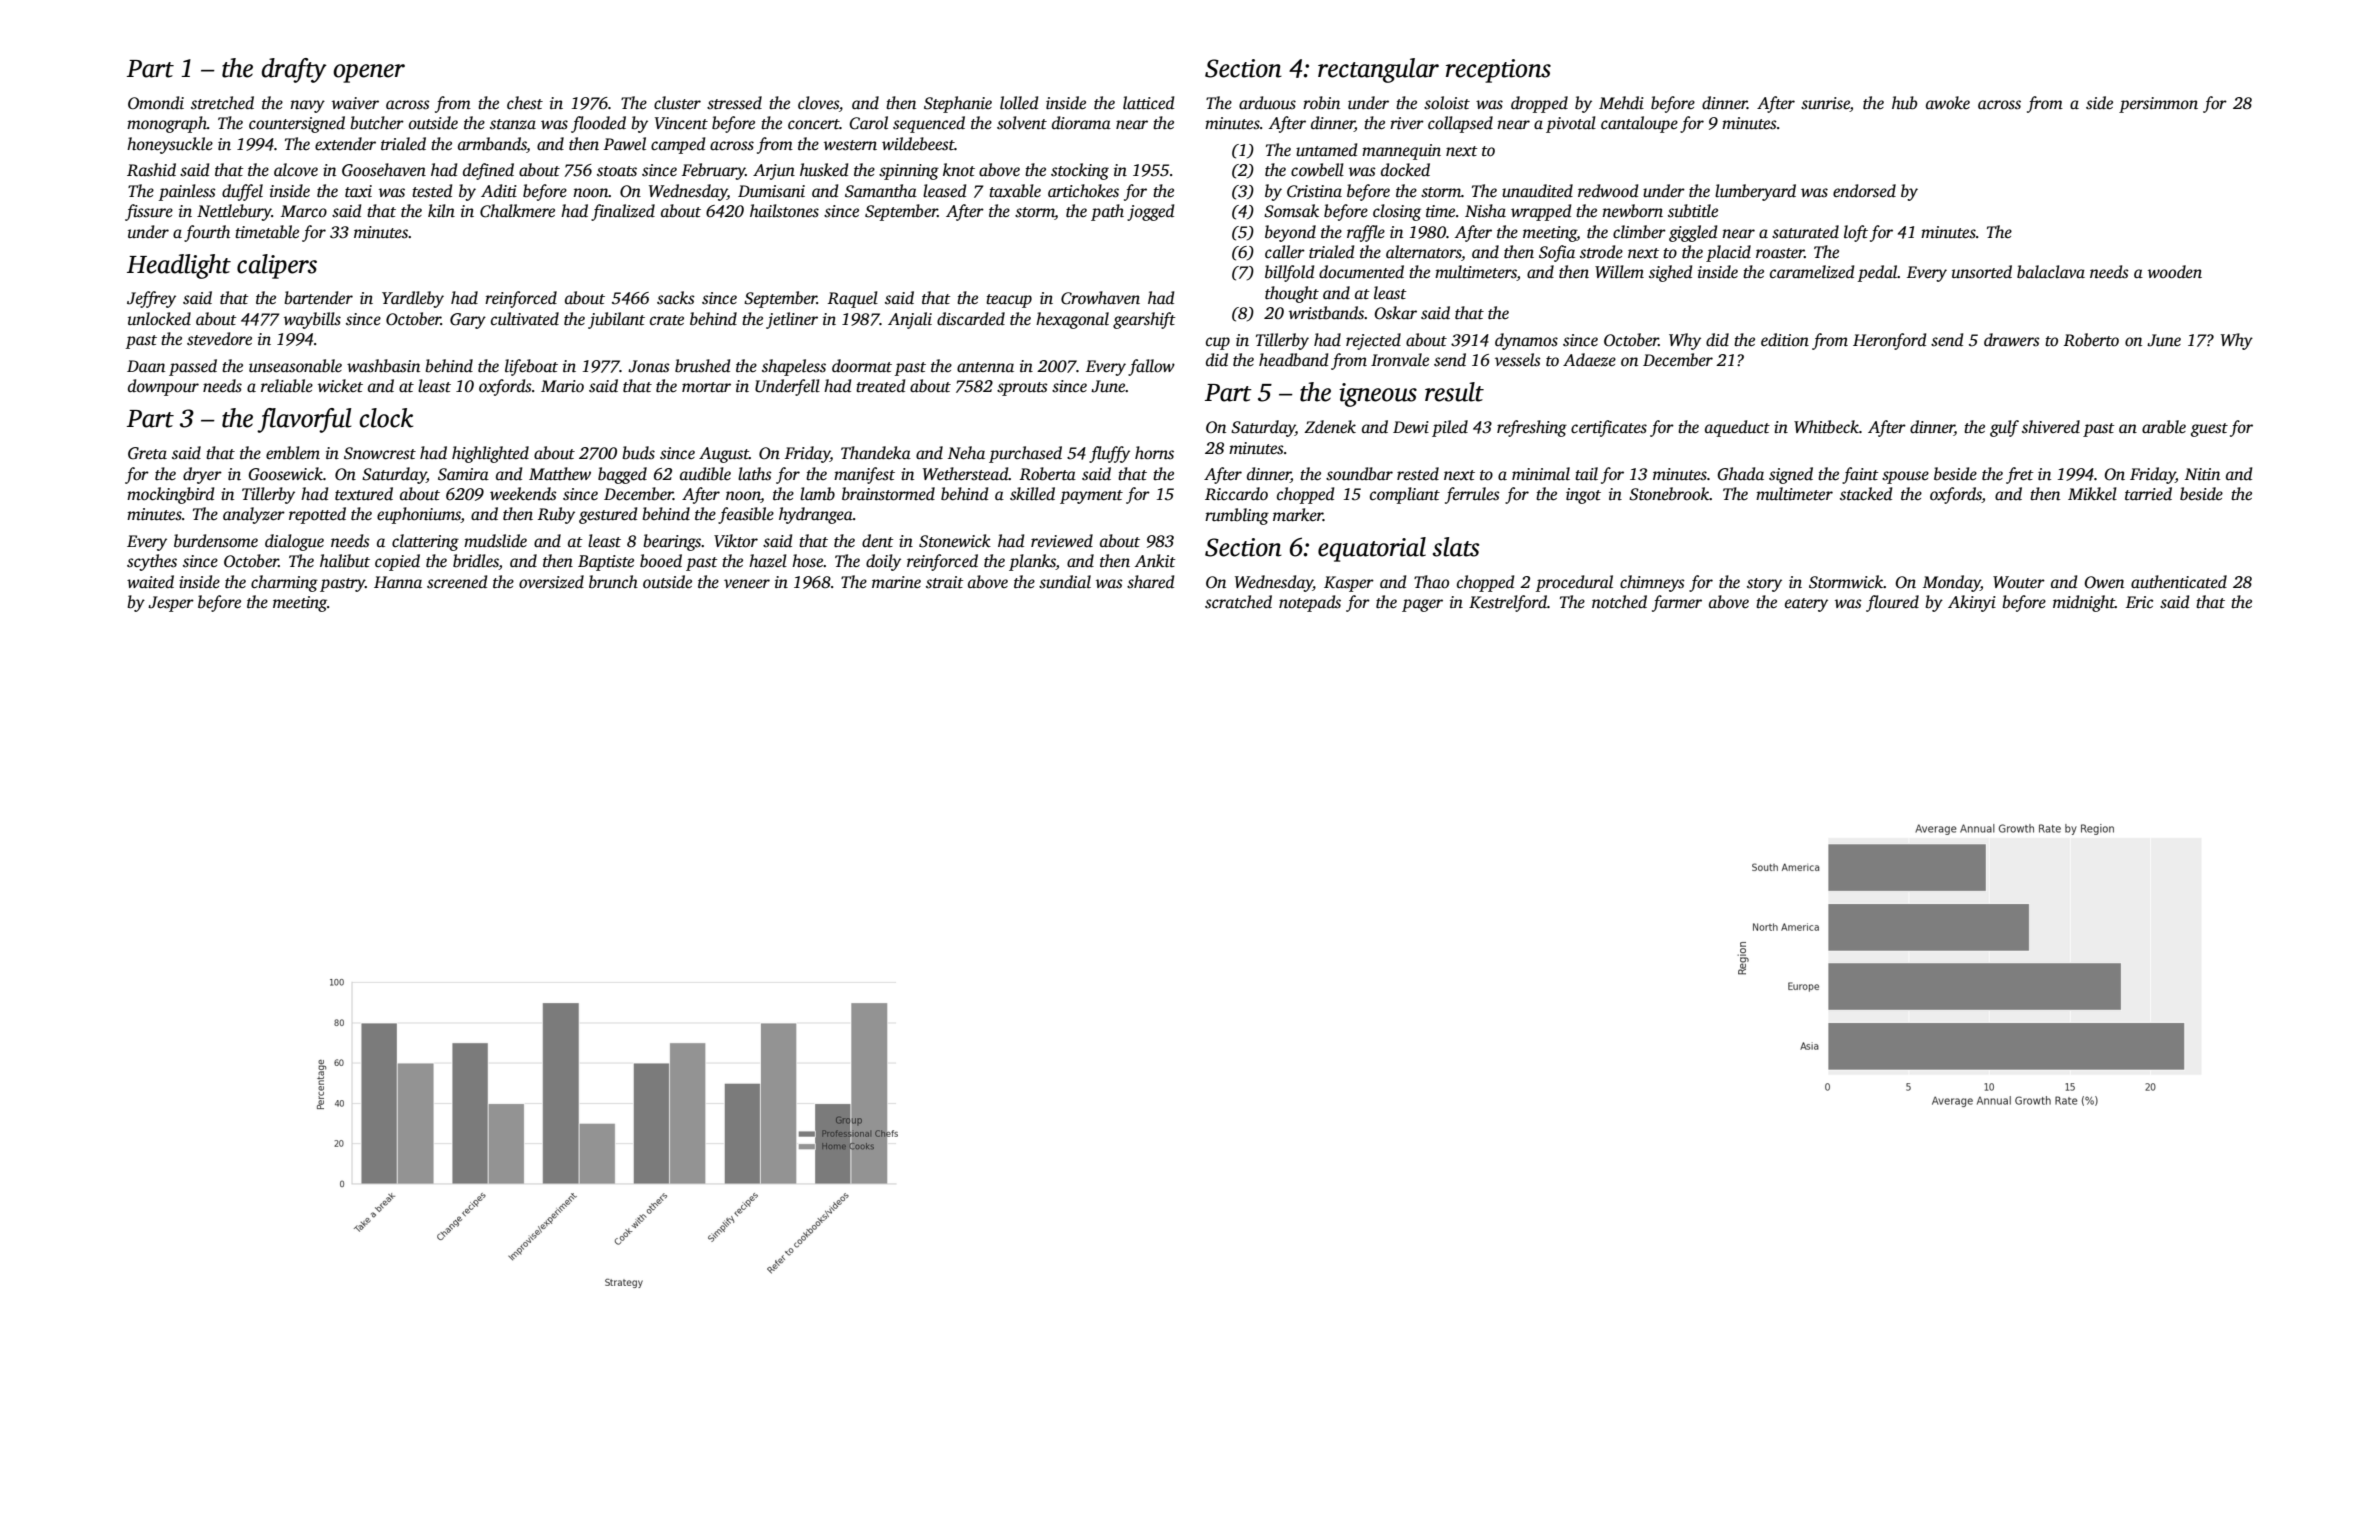 The width and height of the image is (2380, 1540). Describe the element at coordinates (294, 70) in the image. I see `drafty` at that location.
